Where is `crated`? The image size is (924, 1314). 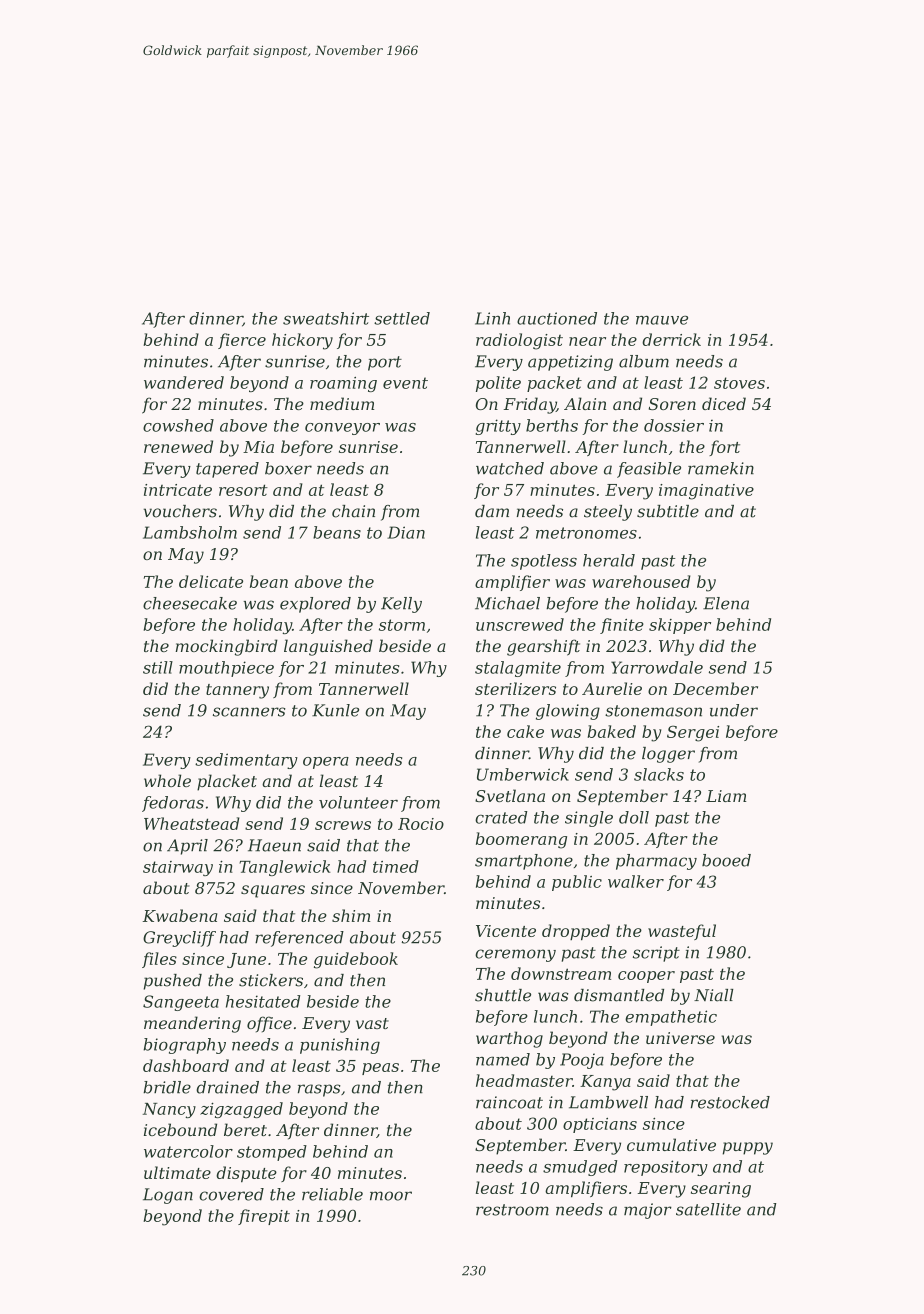
crated is located at coordinates (501, 817).
